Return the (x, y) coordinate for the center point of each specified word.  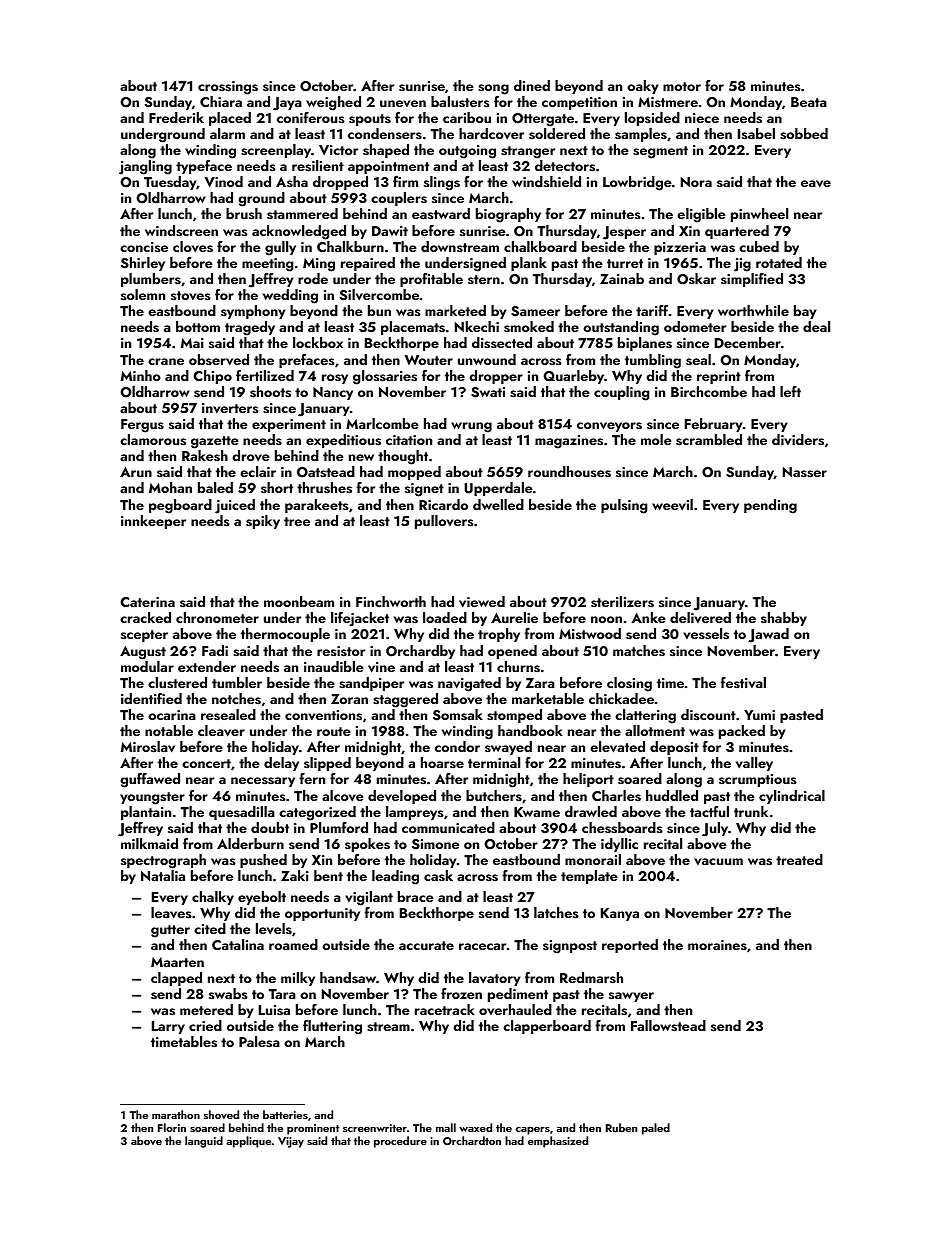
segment (660, 152)
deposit (674, 748)
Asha (292, 181)
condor (457, 746)
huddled (672, 795)
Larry (168, 1027)
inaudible (334, 666)
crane (166, 361)
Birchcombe (709, 391)
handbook (530, 730)
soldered (557, 134)
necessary (263, 782)
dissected (502, 343)
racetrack (445, 1009)
